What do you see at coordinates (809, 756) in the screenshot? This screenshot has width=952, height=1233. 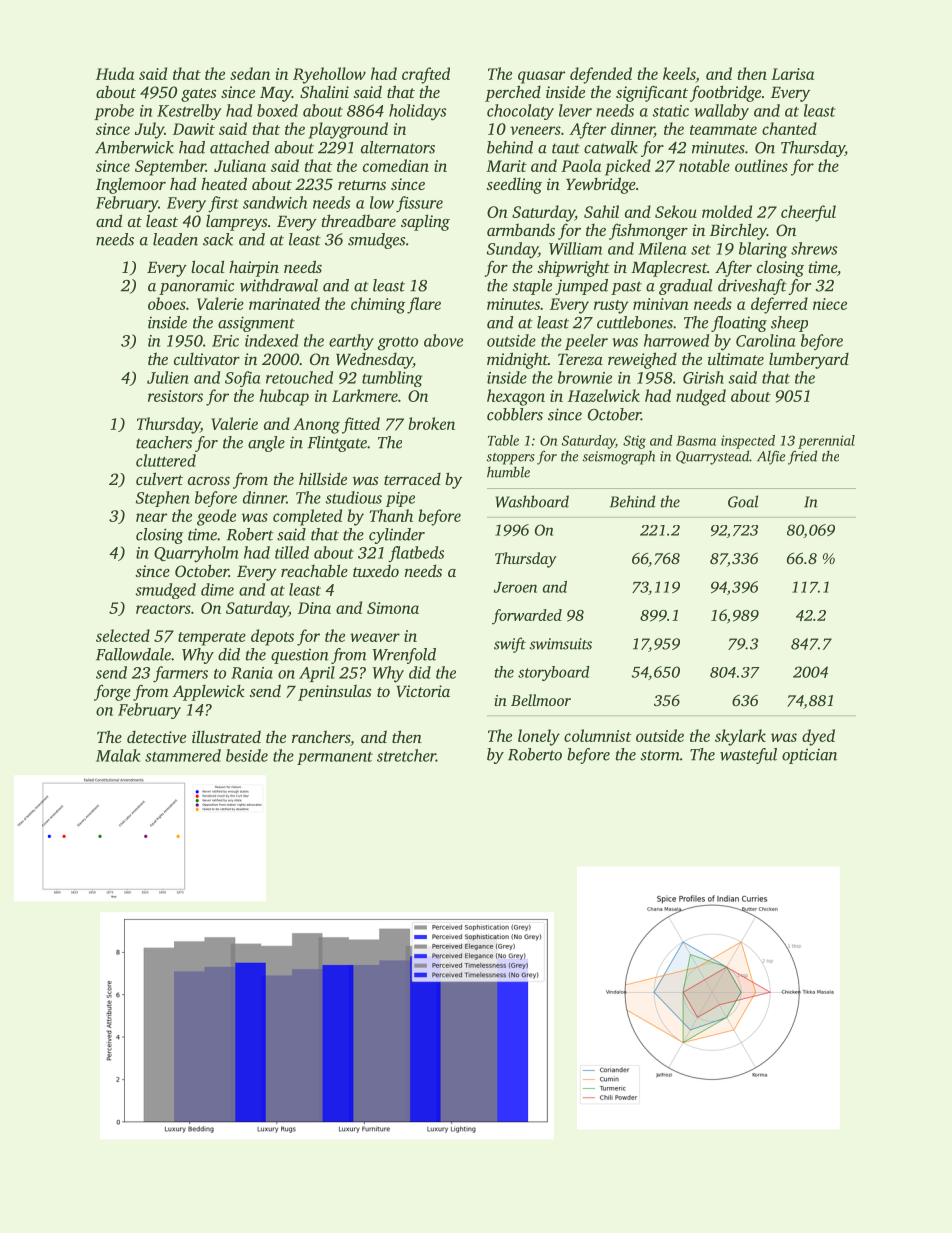 I see `optician` at bounding box center [809, 756].
